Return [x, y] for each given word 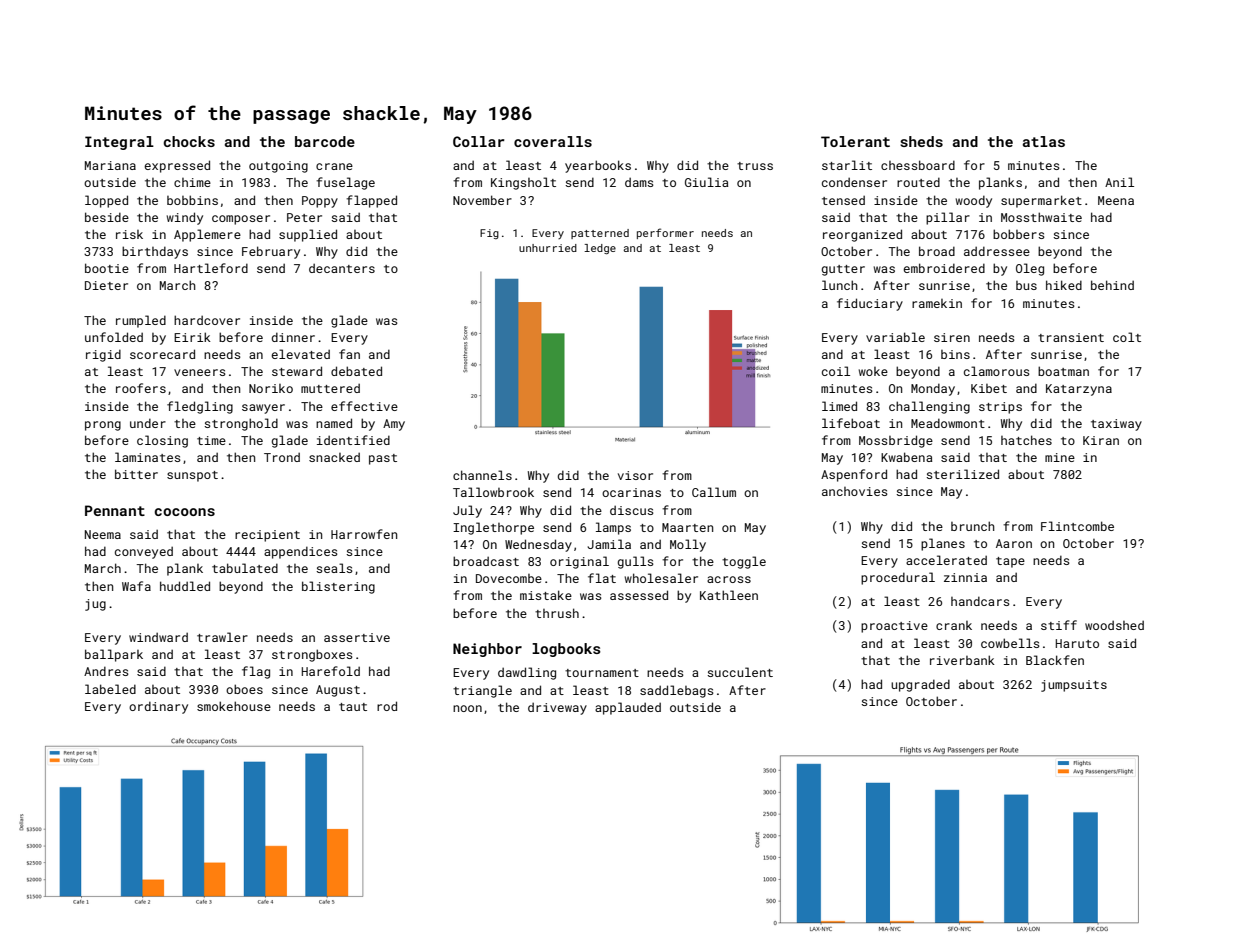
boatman [1063, 371]
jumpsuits [1074, 686]
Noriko [271, 388]
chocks [189, 141]
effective [364, 406]
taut [353, 707]
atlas [1044, 141]
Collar [478, 141]
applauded [628, 708]
